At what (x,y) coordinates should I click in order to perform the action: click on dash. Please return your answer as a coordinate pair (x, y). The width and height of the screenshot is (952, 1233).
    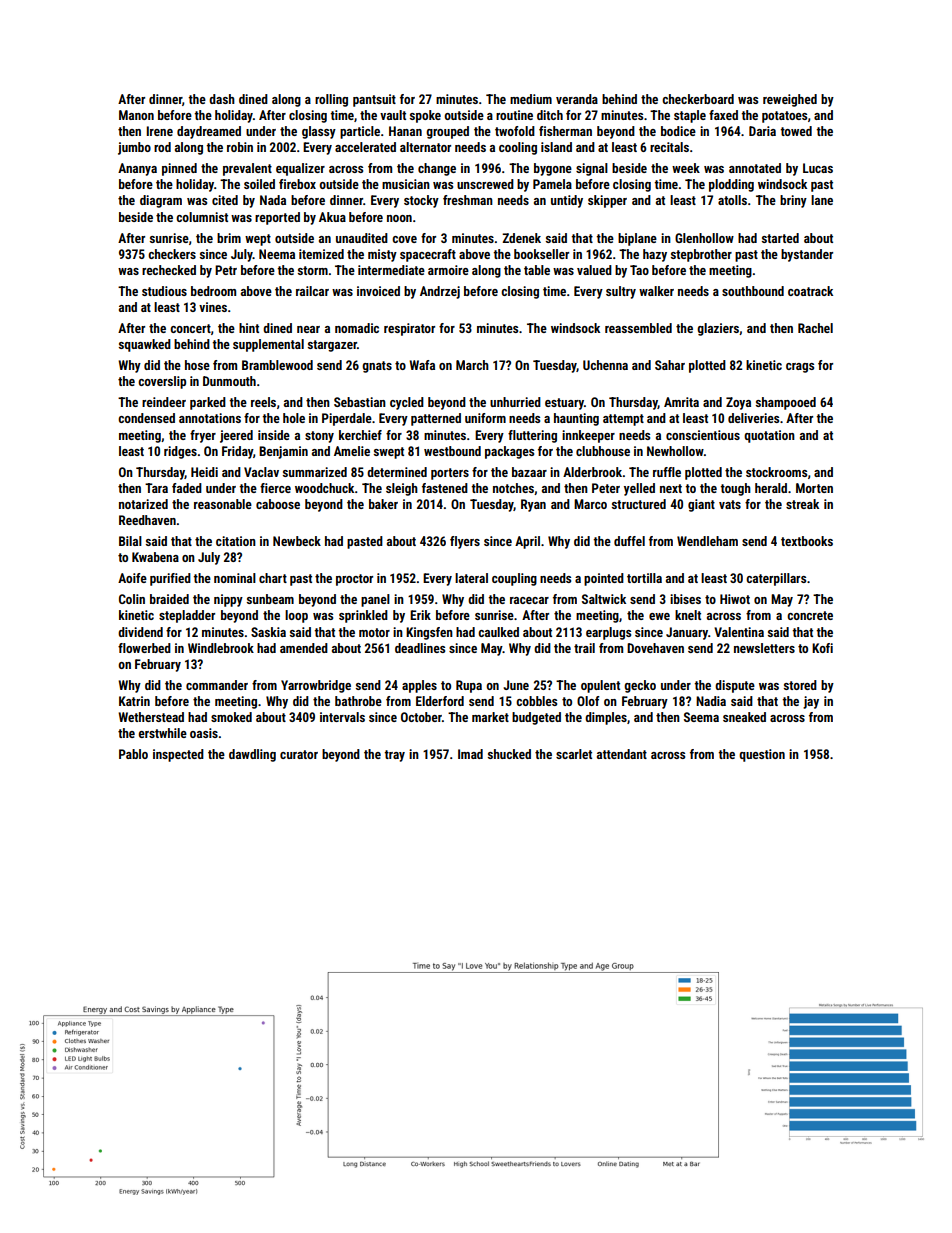
    Looking at the image, I should click on (222, 99).
